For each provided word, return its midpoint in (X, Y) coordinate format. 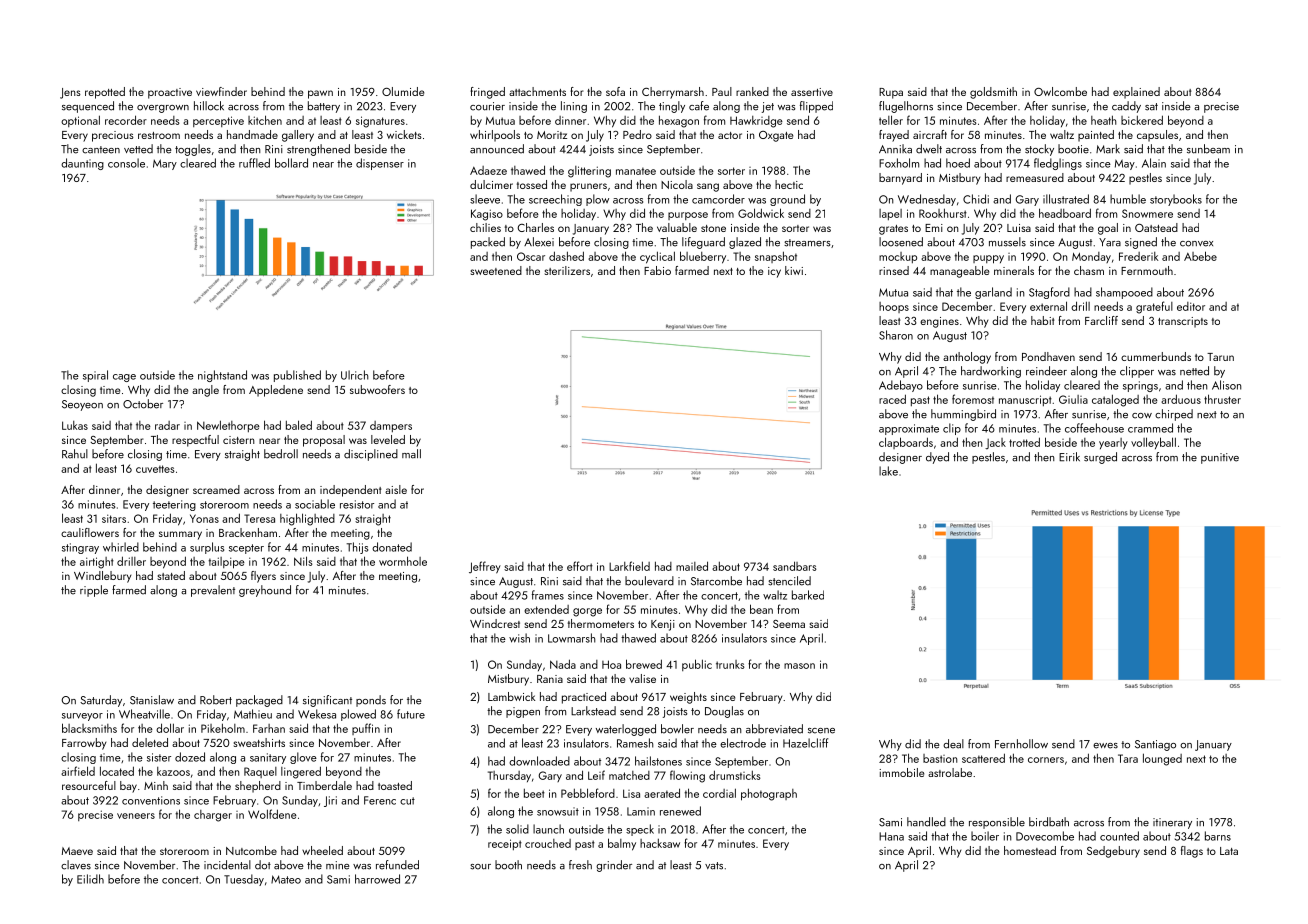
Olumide (403, 91)
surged (1100, 458)
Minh (156, 785)
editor (1191, 306)
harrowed (377, 879)
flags (1192, 852)
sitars (114, 518)
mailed (692, 566)
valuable (677, 227)
